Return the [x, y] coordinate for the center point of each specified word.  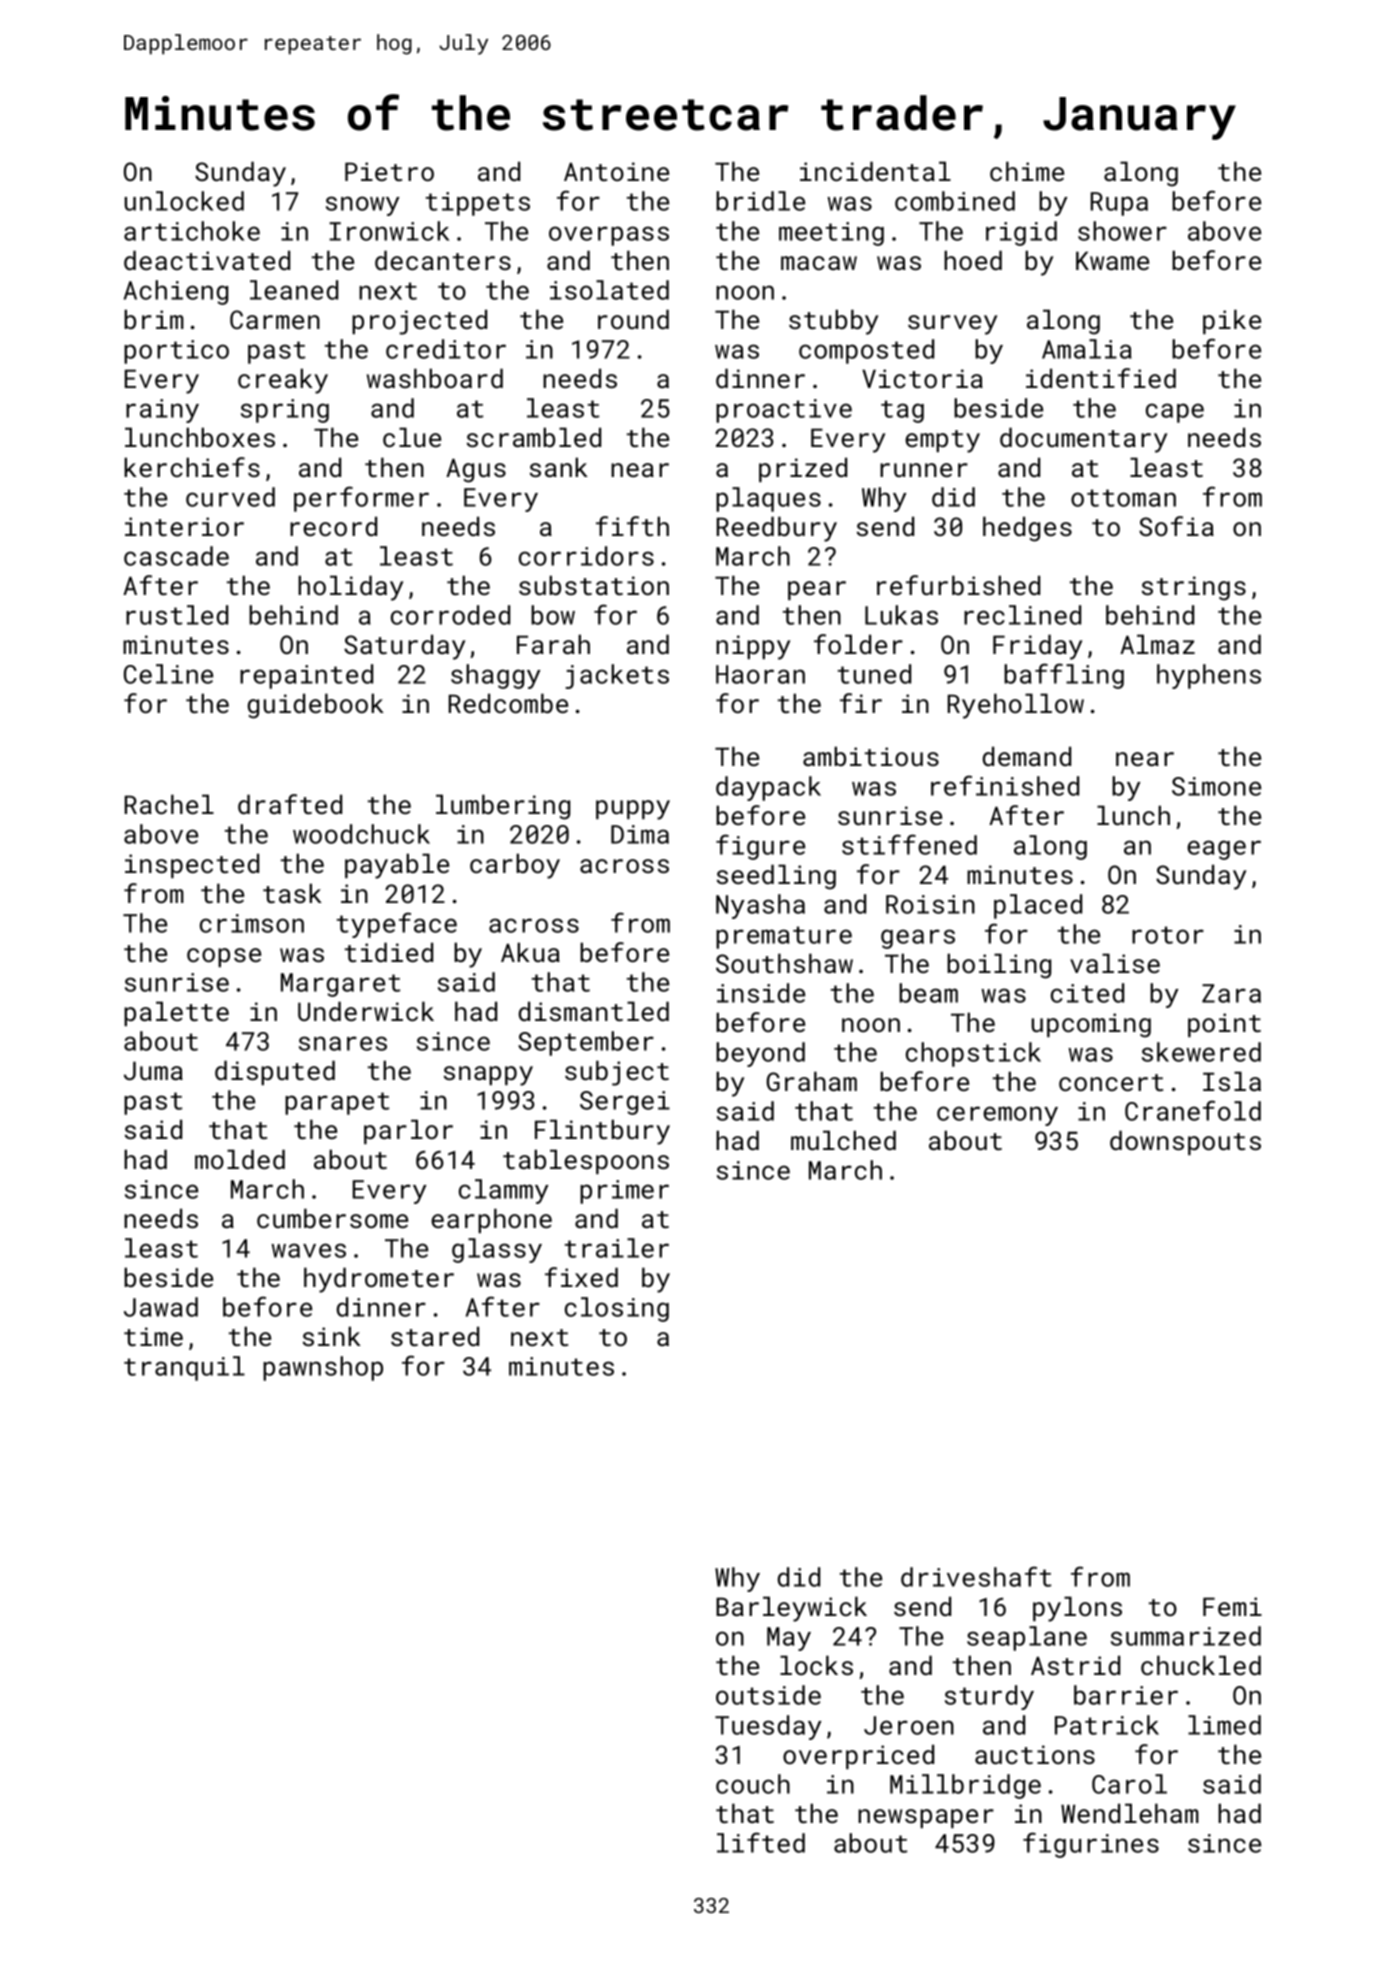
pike [1232, 321]
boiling [999, 966]
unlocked [184, 201]
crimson [252, 923]
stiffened [909, 844]
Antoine [616, 171]
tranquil [184, 1368]
